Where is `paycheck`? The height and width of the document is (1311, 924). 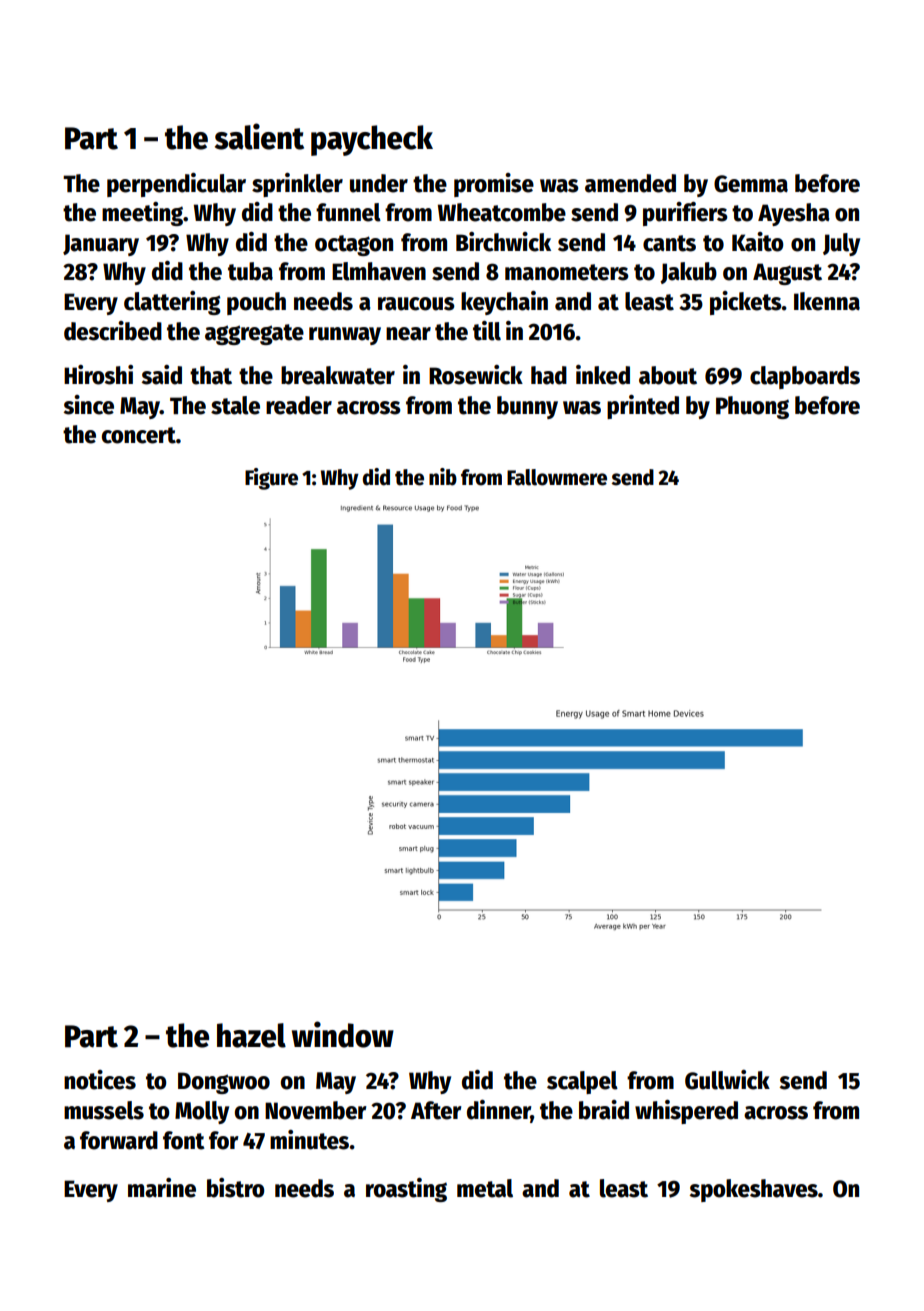
paycheck is located at coordinates (372, 140).
